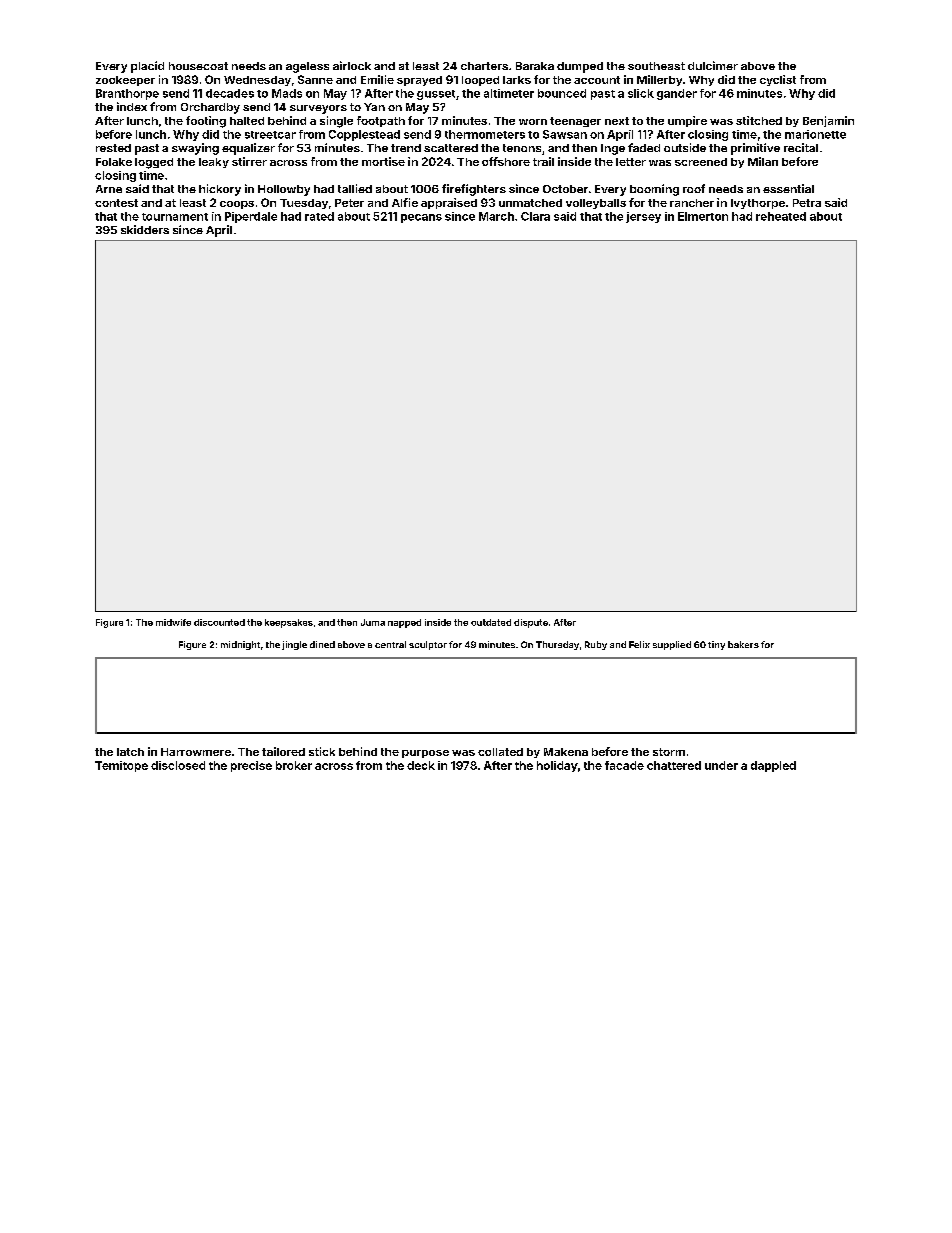 The height and width of the image is (1233, 952). Describe the element at coordinates (319, 216) in the image. I see `rated` at that location.
